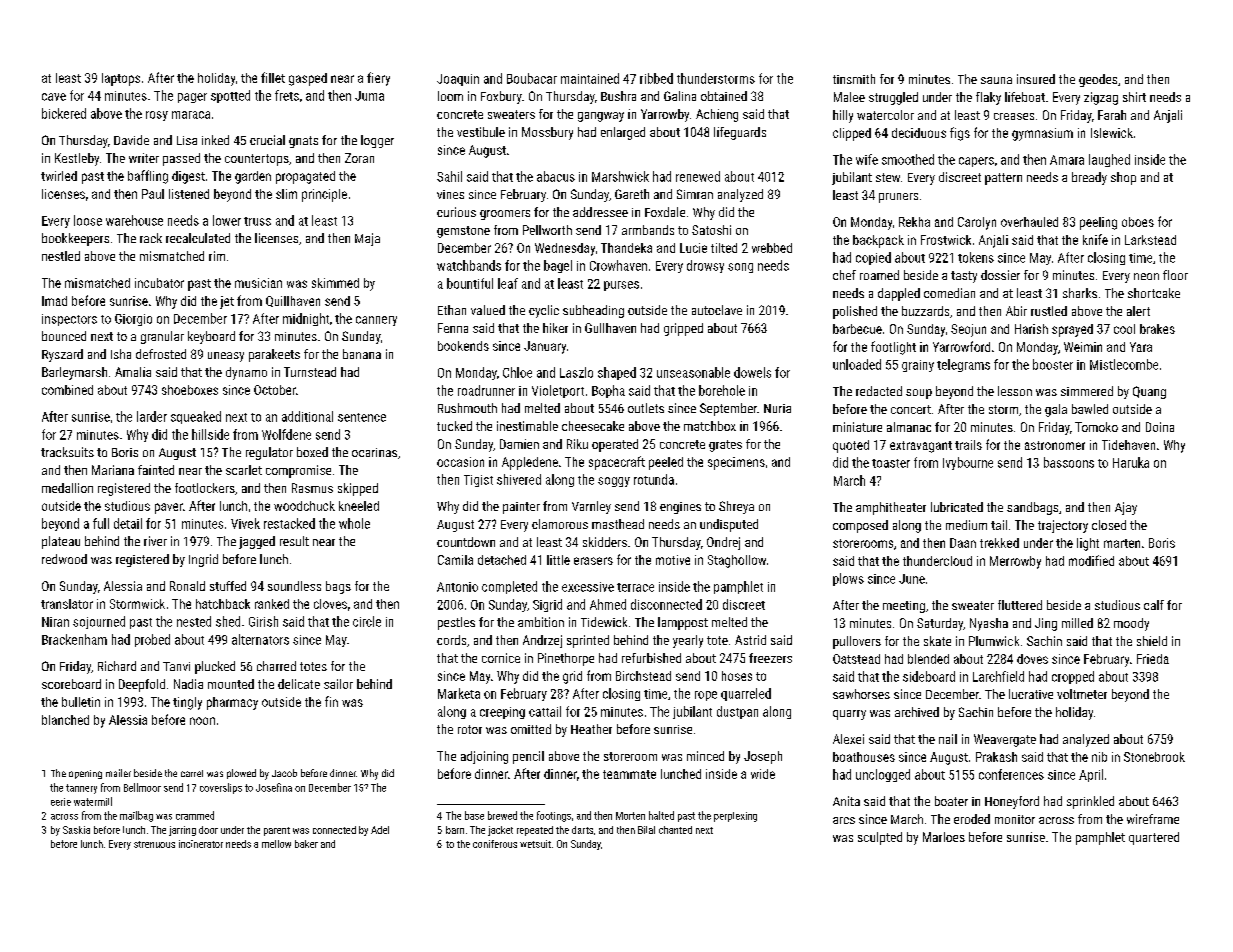 This screenshot has height=952, width=1233. Describe the element at coordinates (202, 721) in the screenshot. I see `noon` at that location.
